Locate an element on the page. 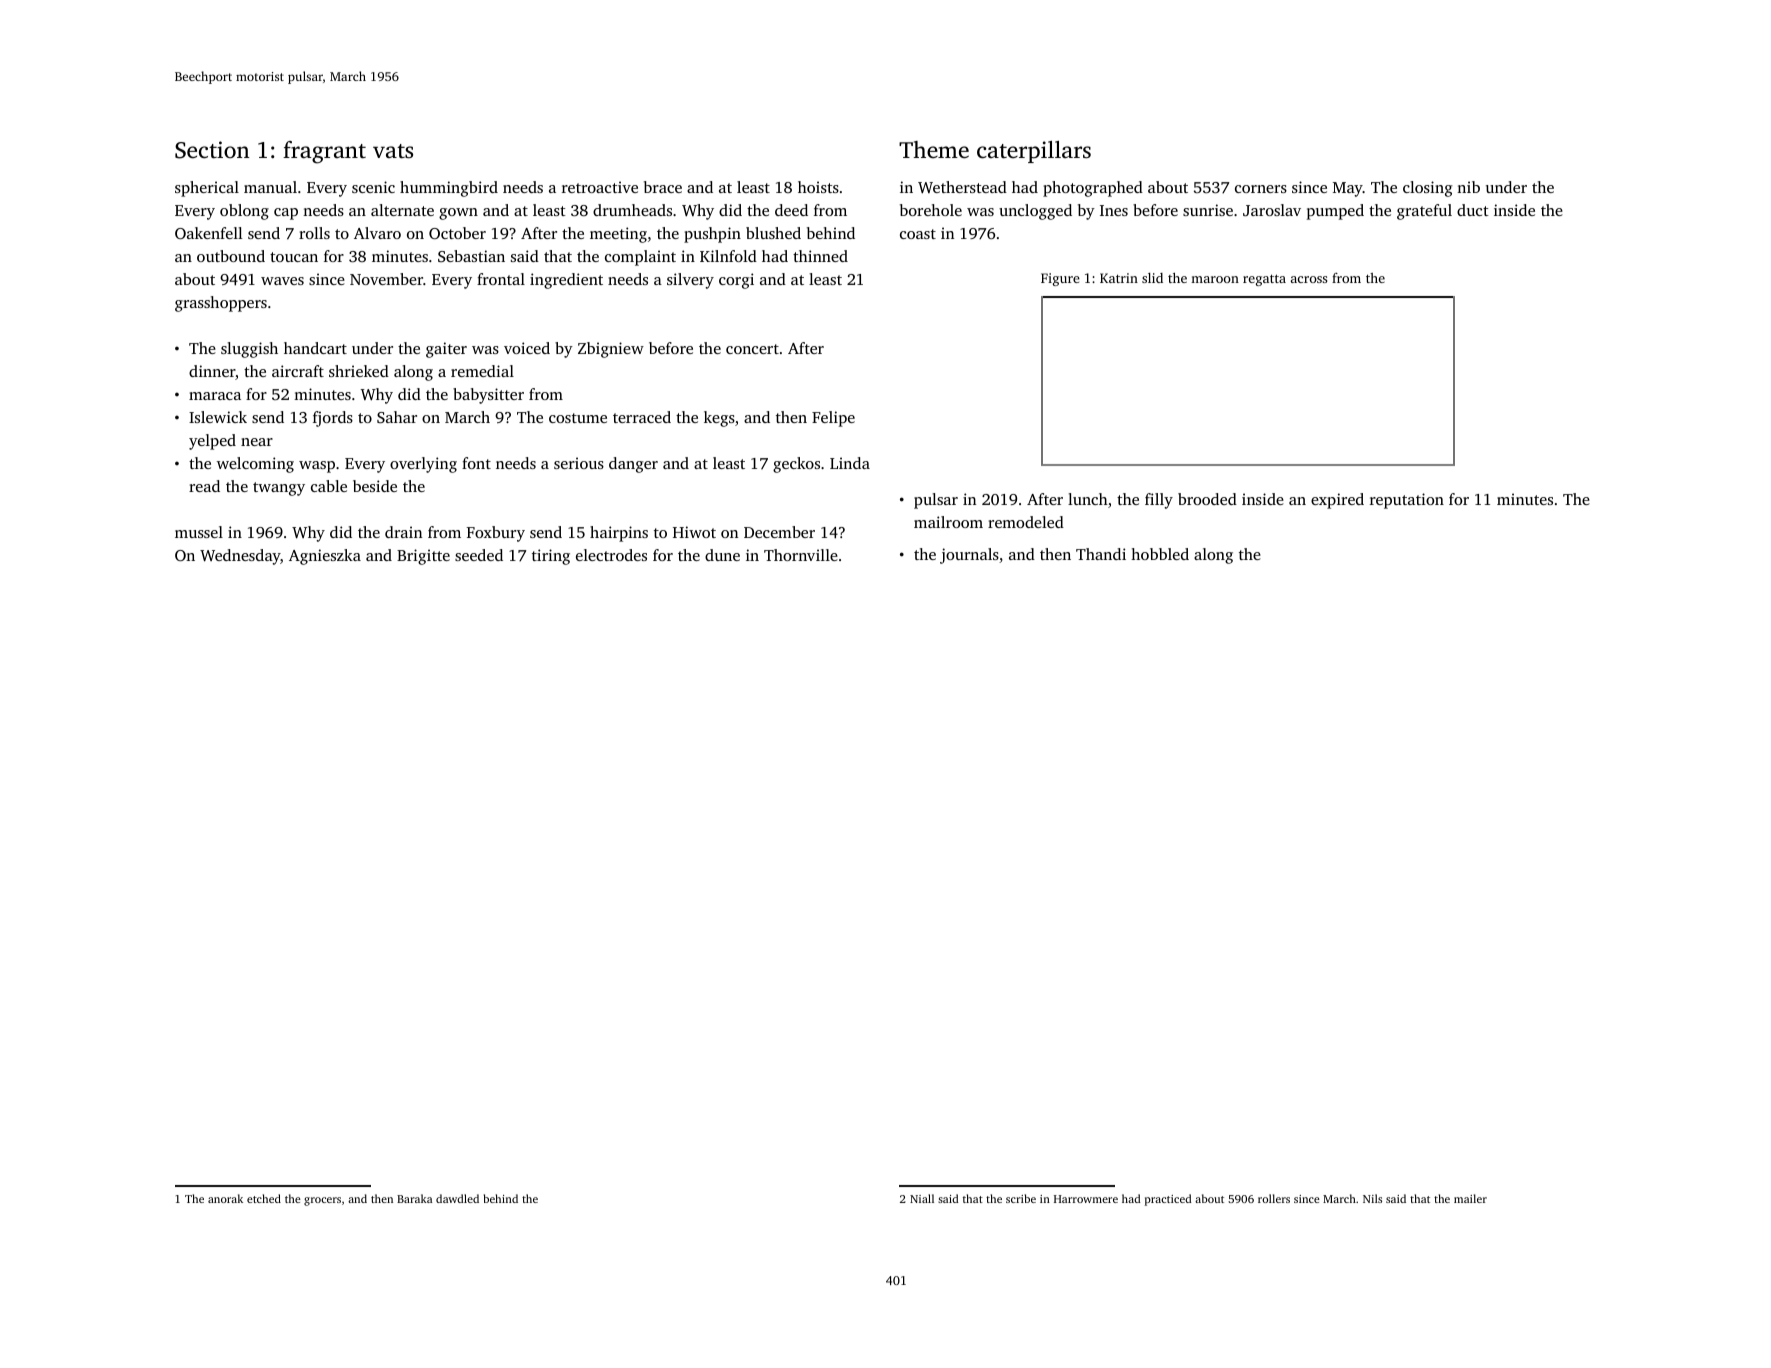 The width and height of the document is (1771, 1368). Niall is located at coordinates (922, 1198).
